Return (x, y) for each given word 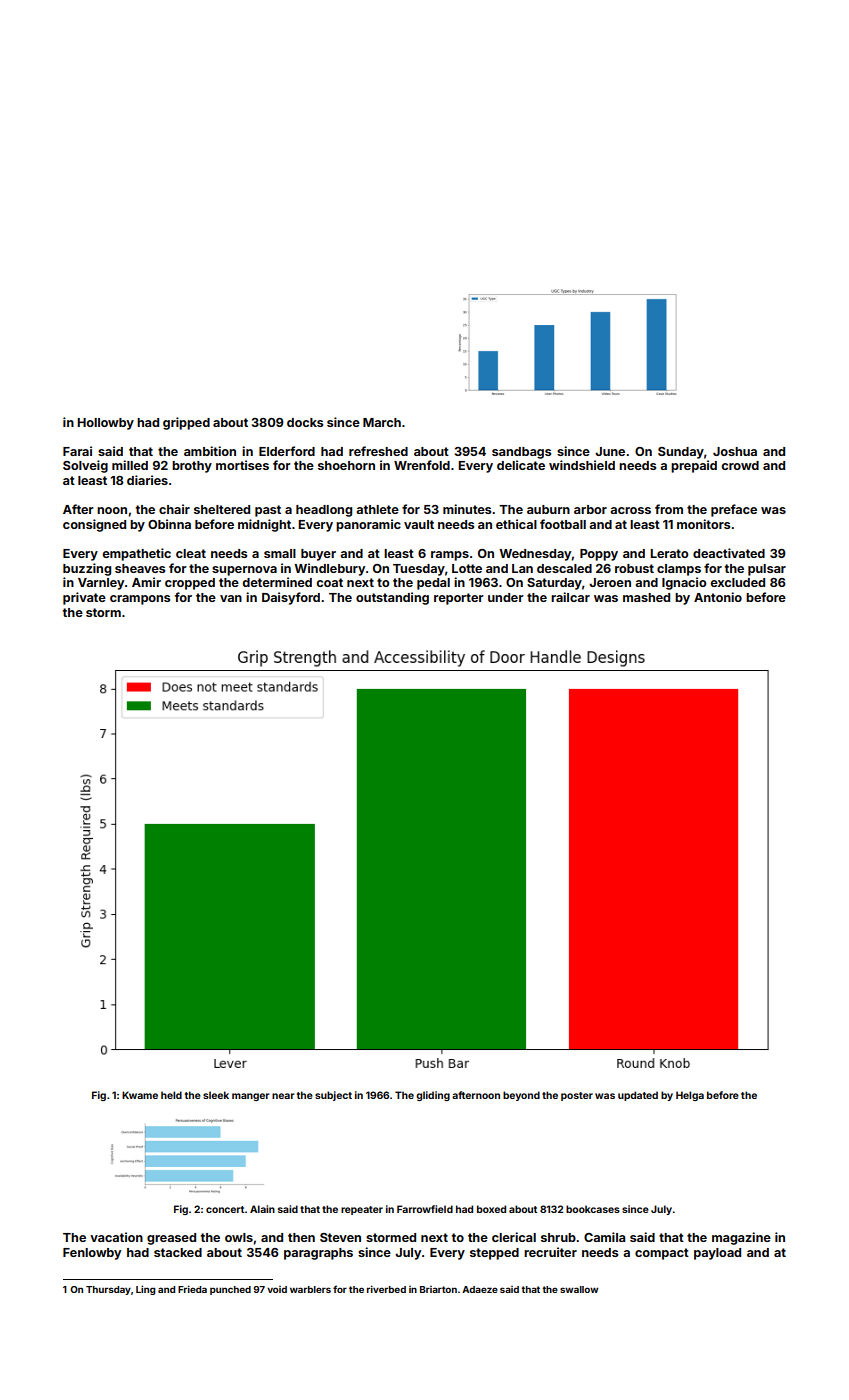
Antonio (718, 597)
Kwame (140, 1095)
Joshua (735, 451)
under (505, 597)
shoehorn (346, 465)
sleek (216, 1095)
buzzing (87, 569)
